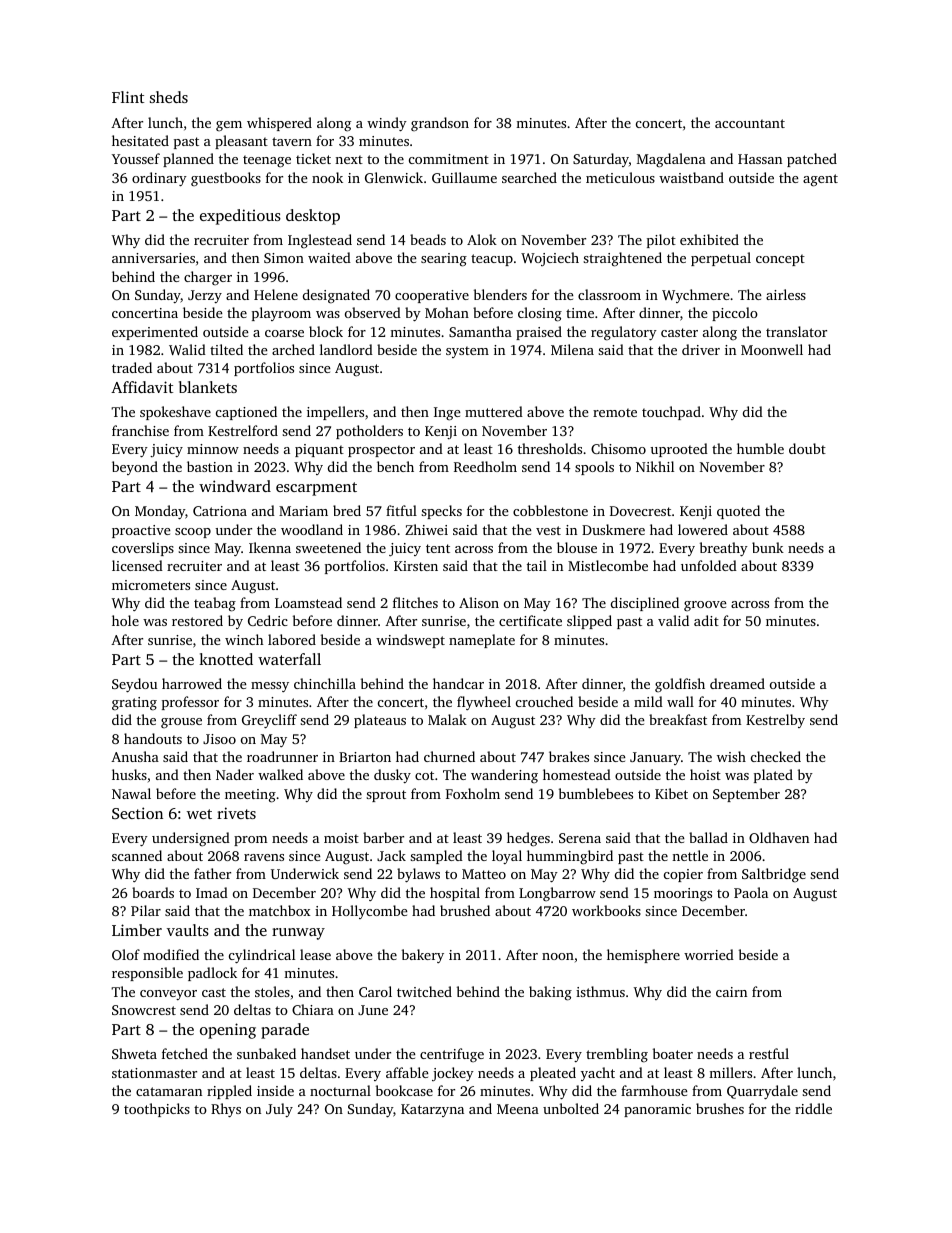 This document has width=952, height=1233. Describe the element at coordinates (284, 333) in the document. I see `coarse` at that location.
